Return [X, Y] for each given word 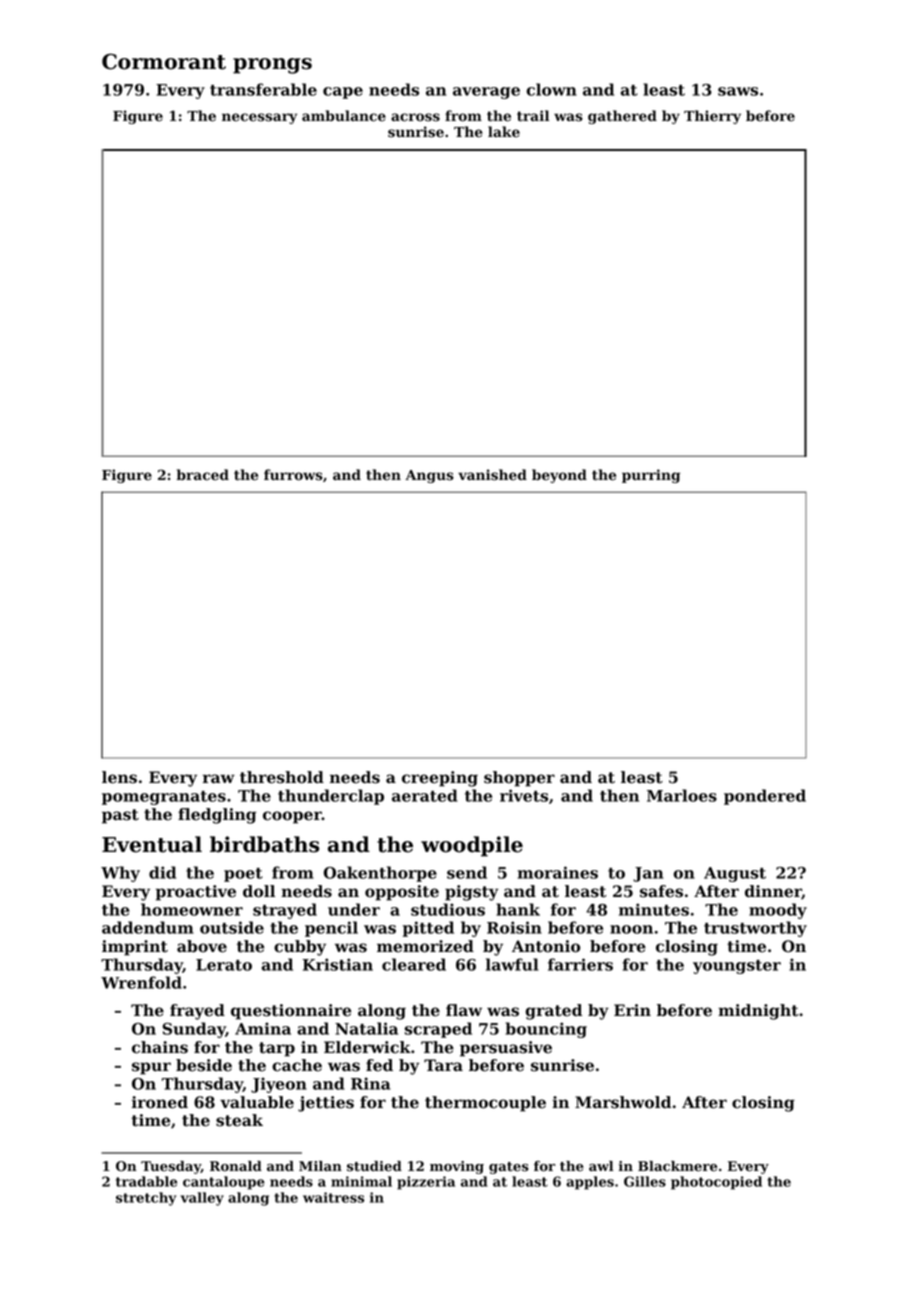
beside [204, 1065]
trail [533, 116]
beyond [559, 476]
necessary [259, 118]
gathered [622, 117]
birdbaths [264, 844]
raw [219, 778]
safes [661, 891]
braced [203, 475]
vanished [492, 475]
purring [651, 476]
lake [504, 132]
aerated [425, 795]
